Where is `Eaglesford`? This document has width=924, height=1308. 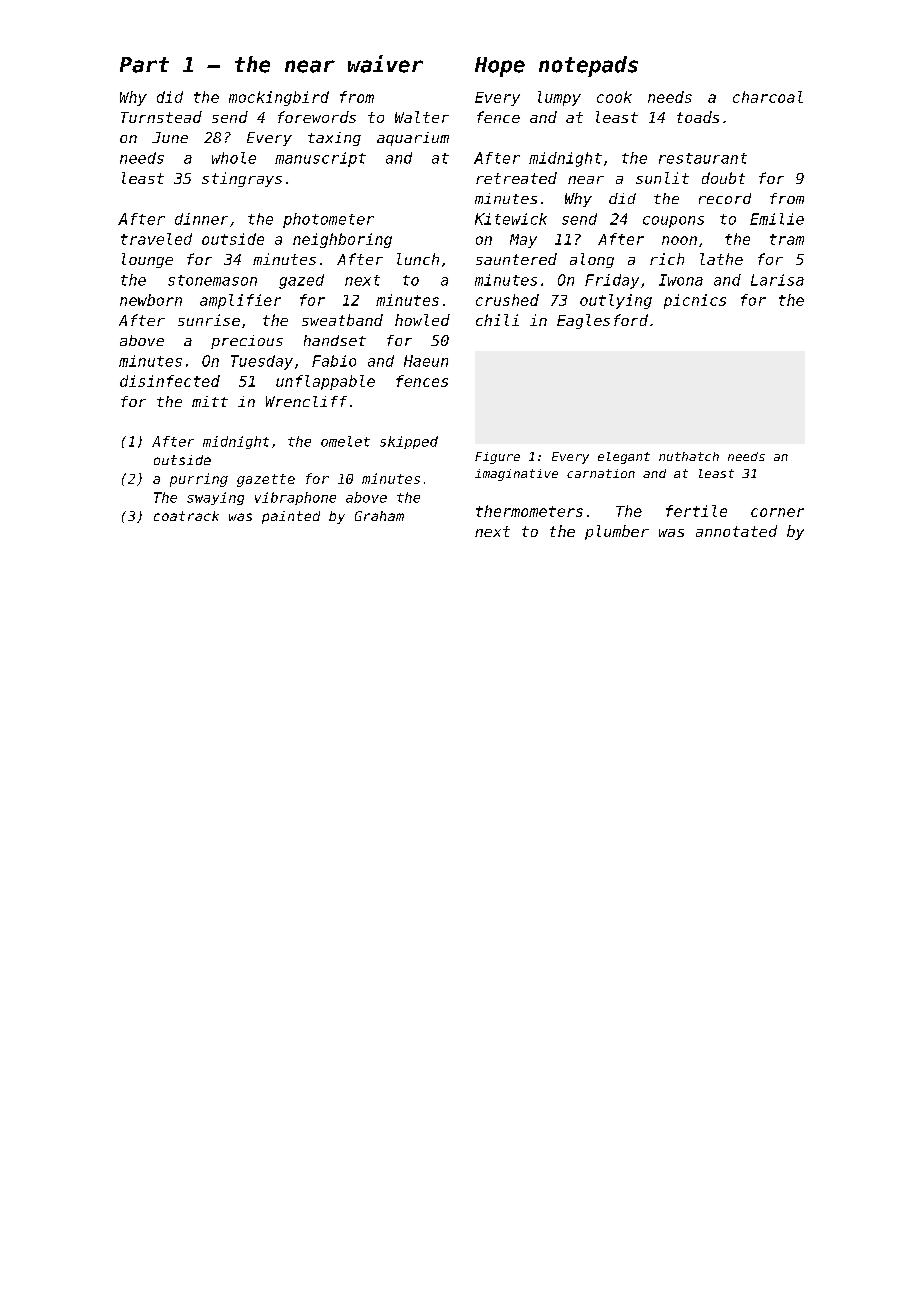
Eaglesford is located at coordinates (602, 321).
